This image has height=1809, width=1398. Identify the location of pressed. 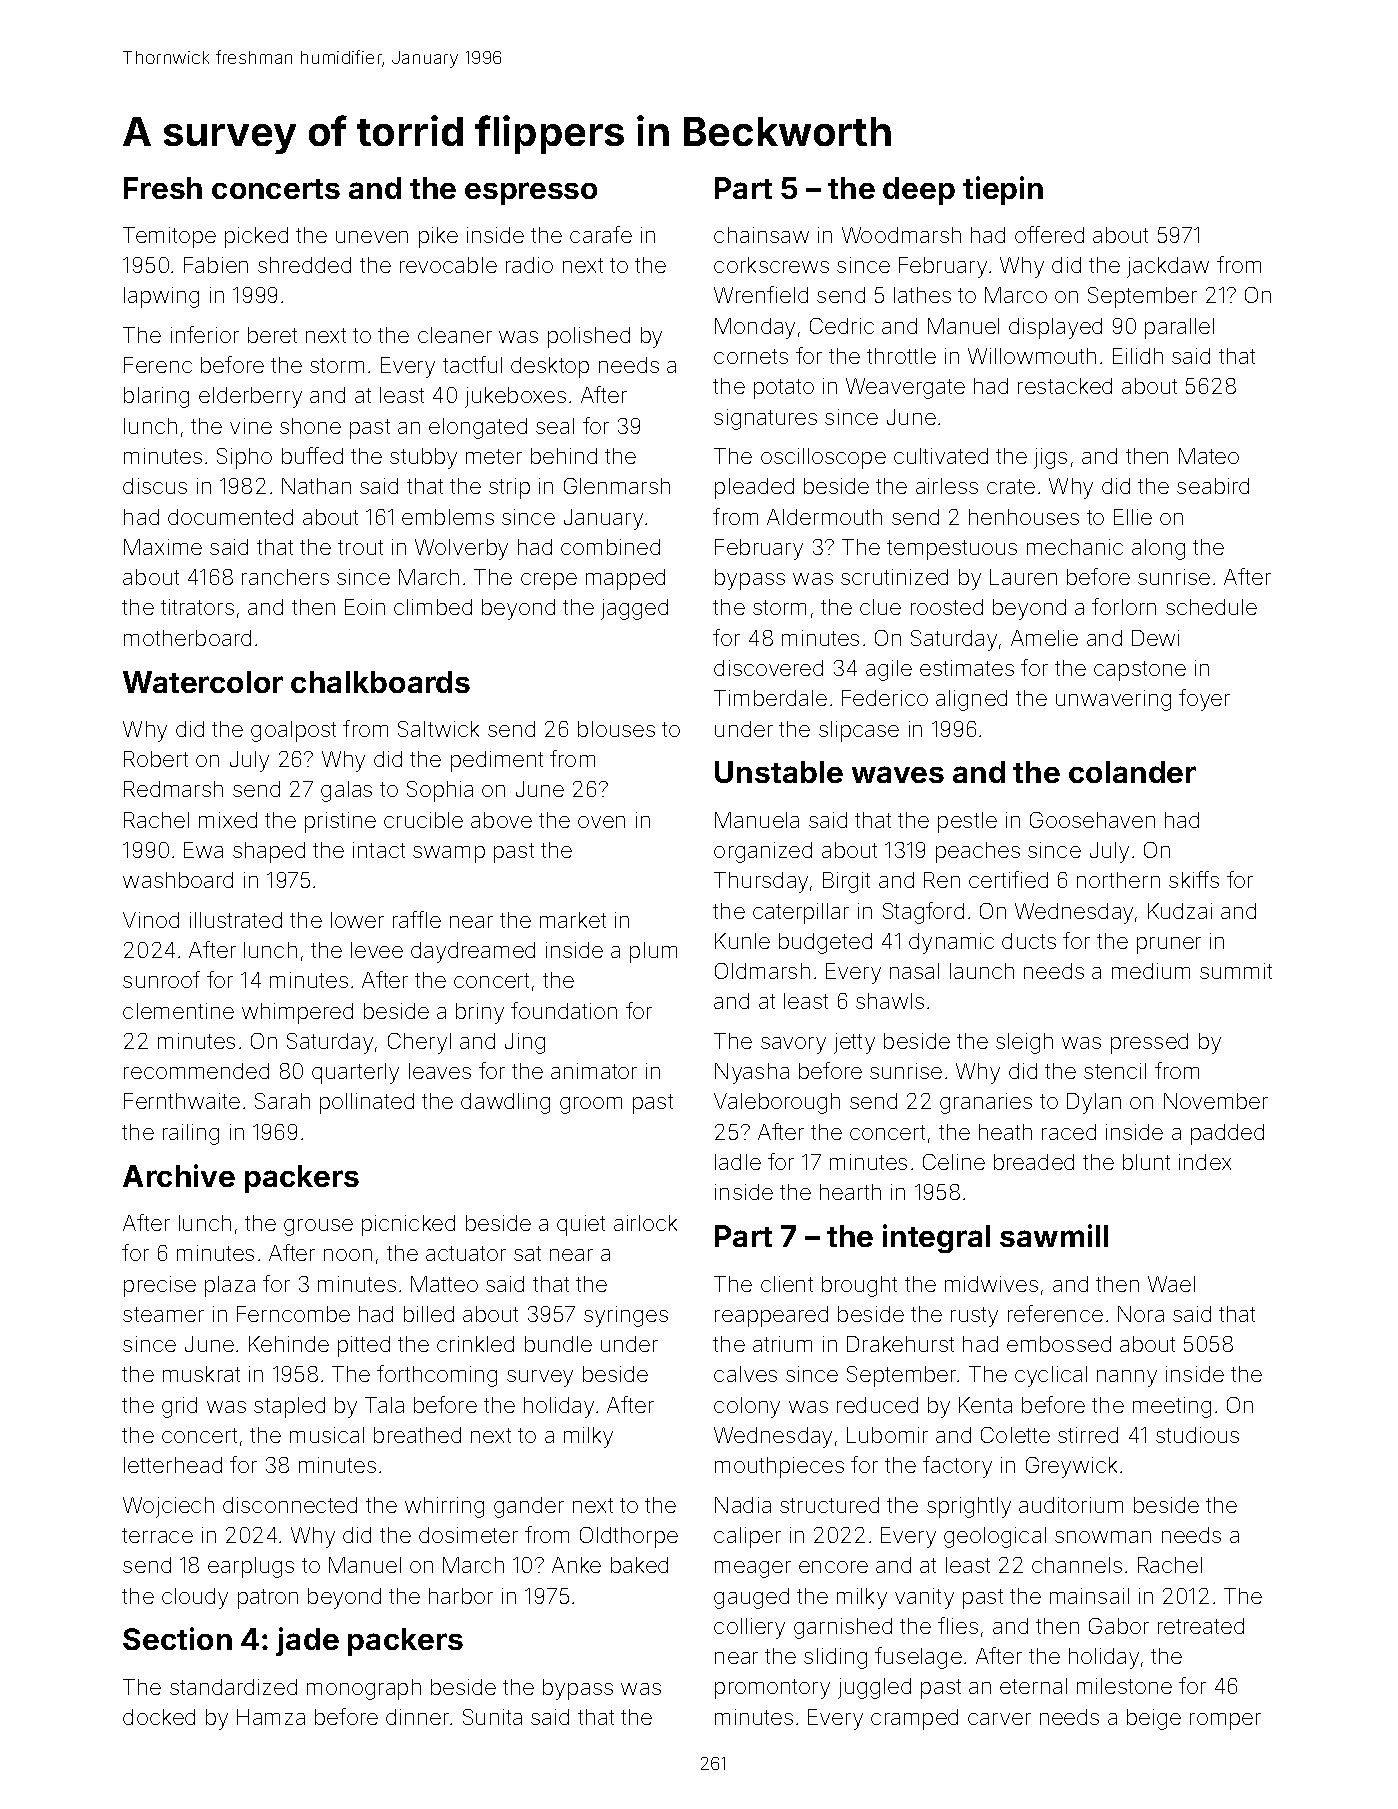
(1149, 1043).
